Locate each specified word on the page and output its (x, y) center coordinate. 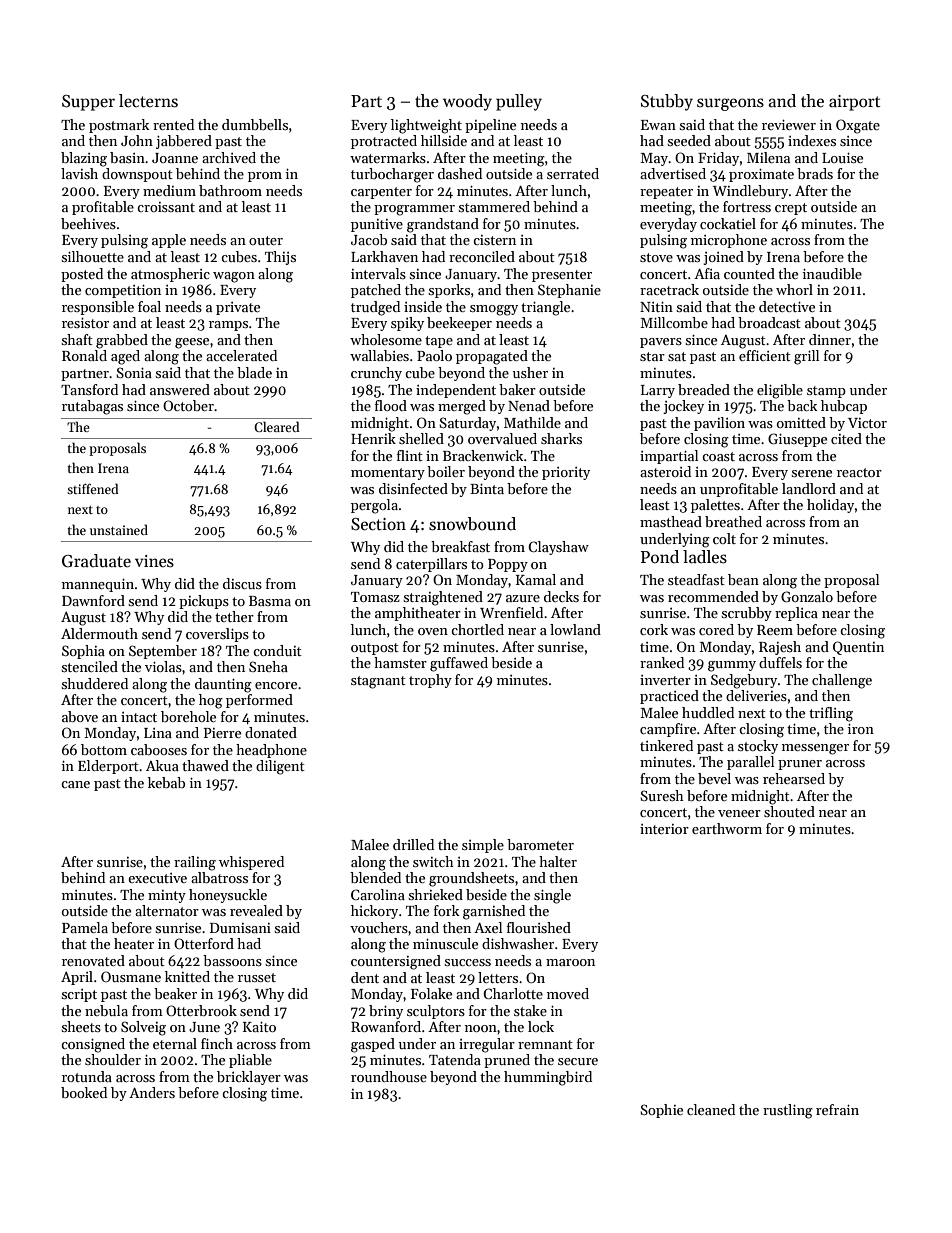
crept (791, 209)
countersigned (396, 962)
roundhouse (389, 1076)
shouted (789, 811)
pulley (519, 102)
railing (195, 863)
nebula (106, 1010)
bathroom (230, 190)
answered (180, 389)
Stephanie (569, 291)
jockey (683, 407)
